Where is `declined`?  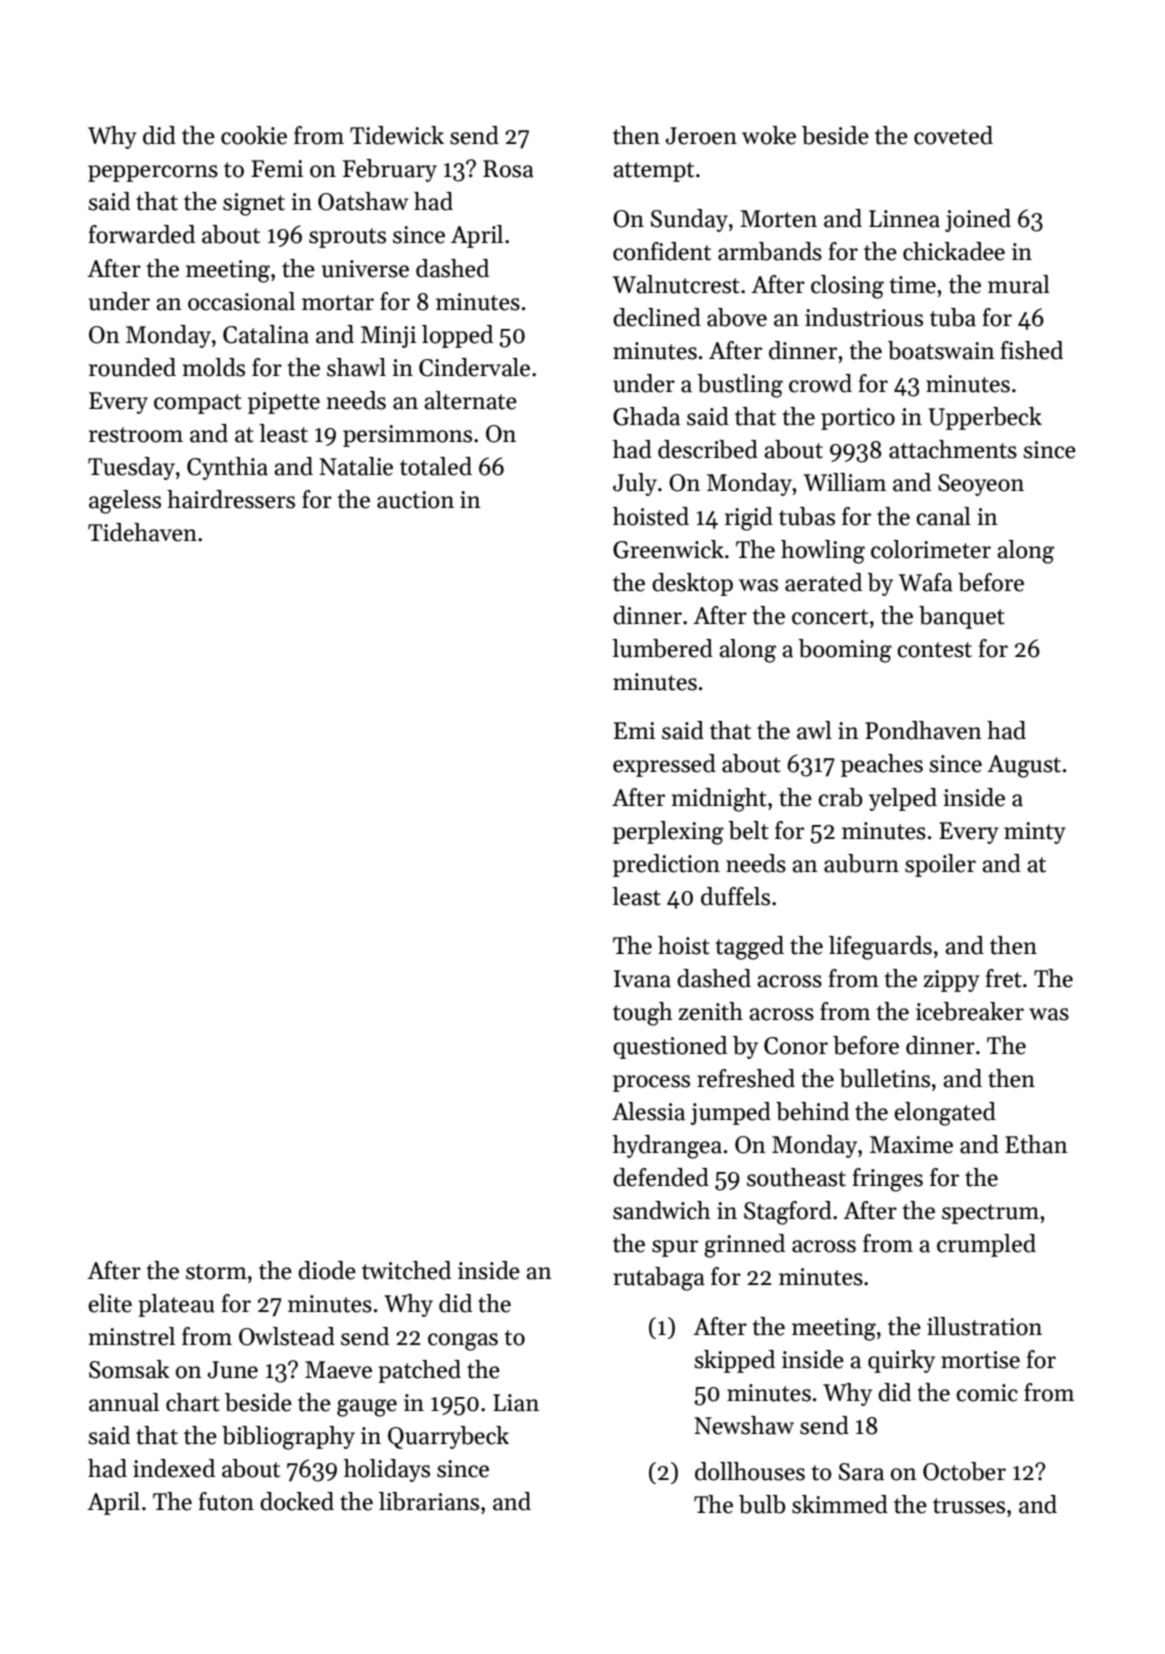
declined is located at coordinates (657, 317).
